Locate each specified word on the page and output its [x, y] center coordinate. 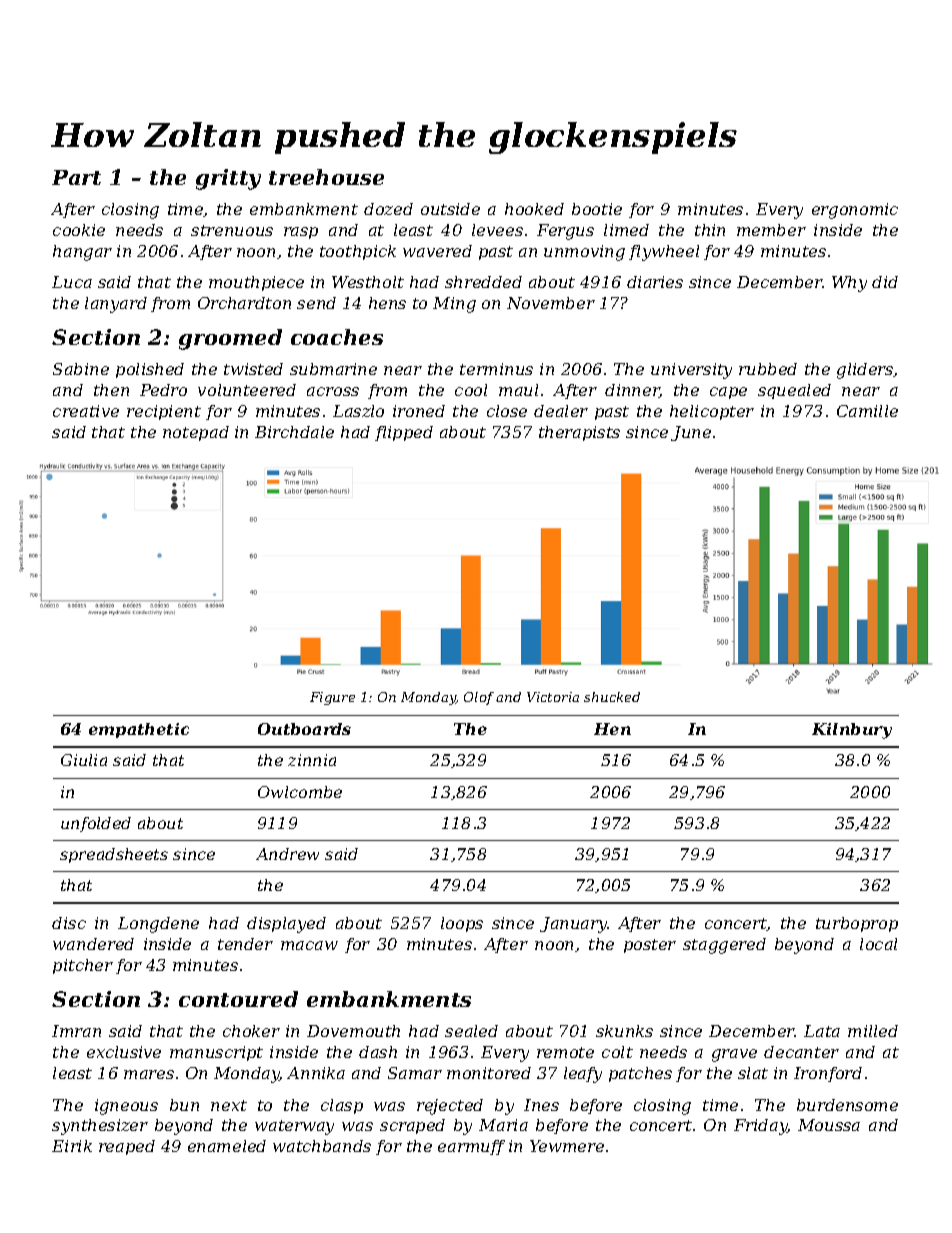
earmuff [471, 1147]
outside [450, 209]
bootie [597, 209]
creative [86, 411]
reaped [127, 1147]
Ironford [828, 1074]
